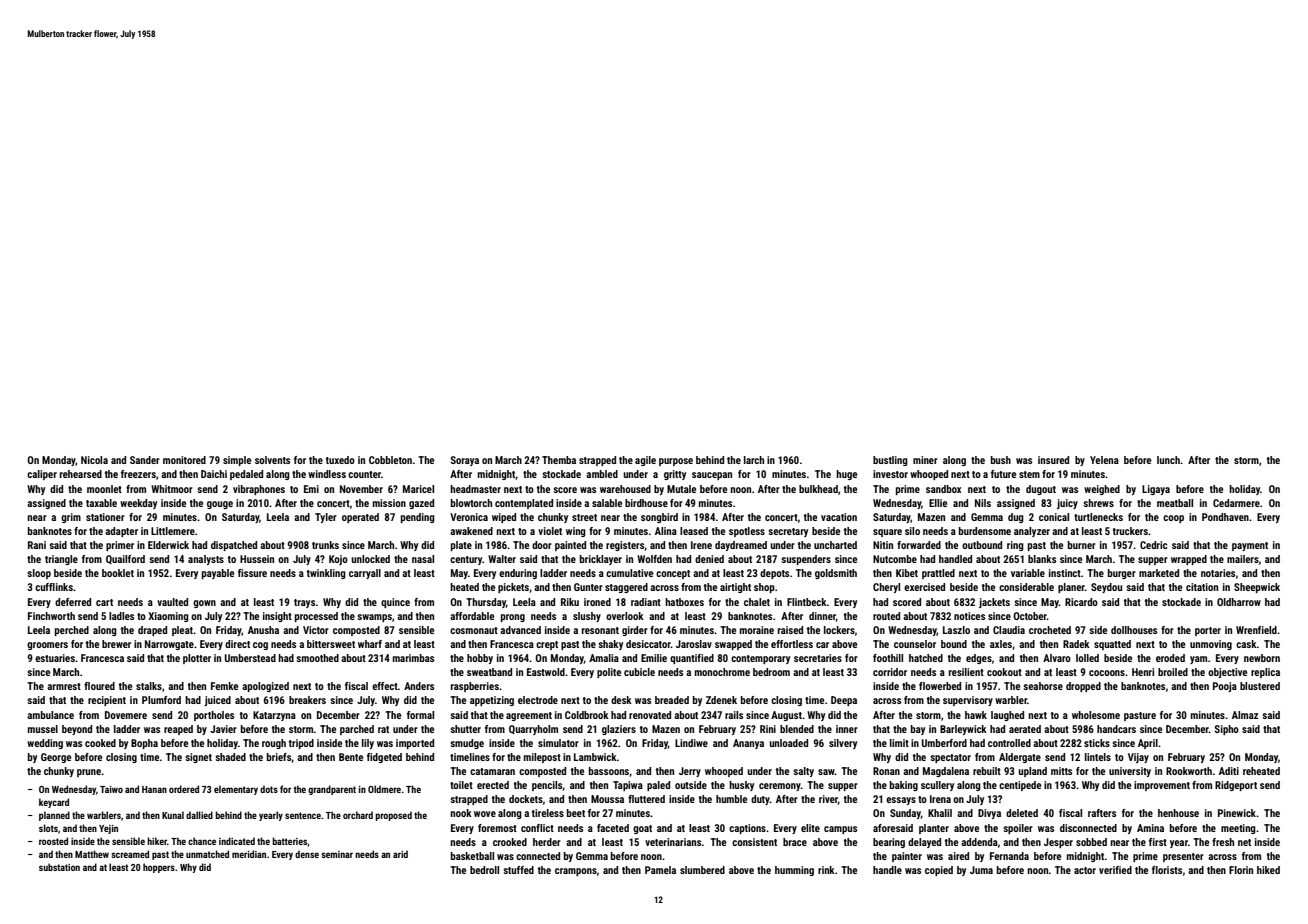 Image resolution: width=1308 pixels, height=924 pixels. I want to click on warehoused, so click(625, 489).
